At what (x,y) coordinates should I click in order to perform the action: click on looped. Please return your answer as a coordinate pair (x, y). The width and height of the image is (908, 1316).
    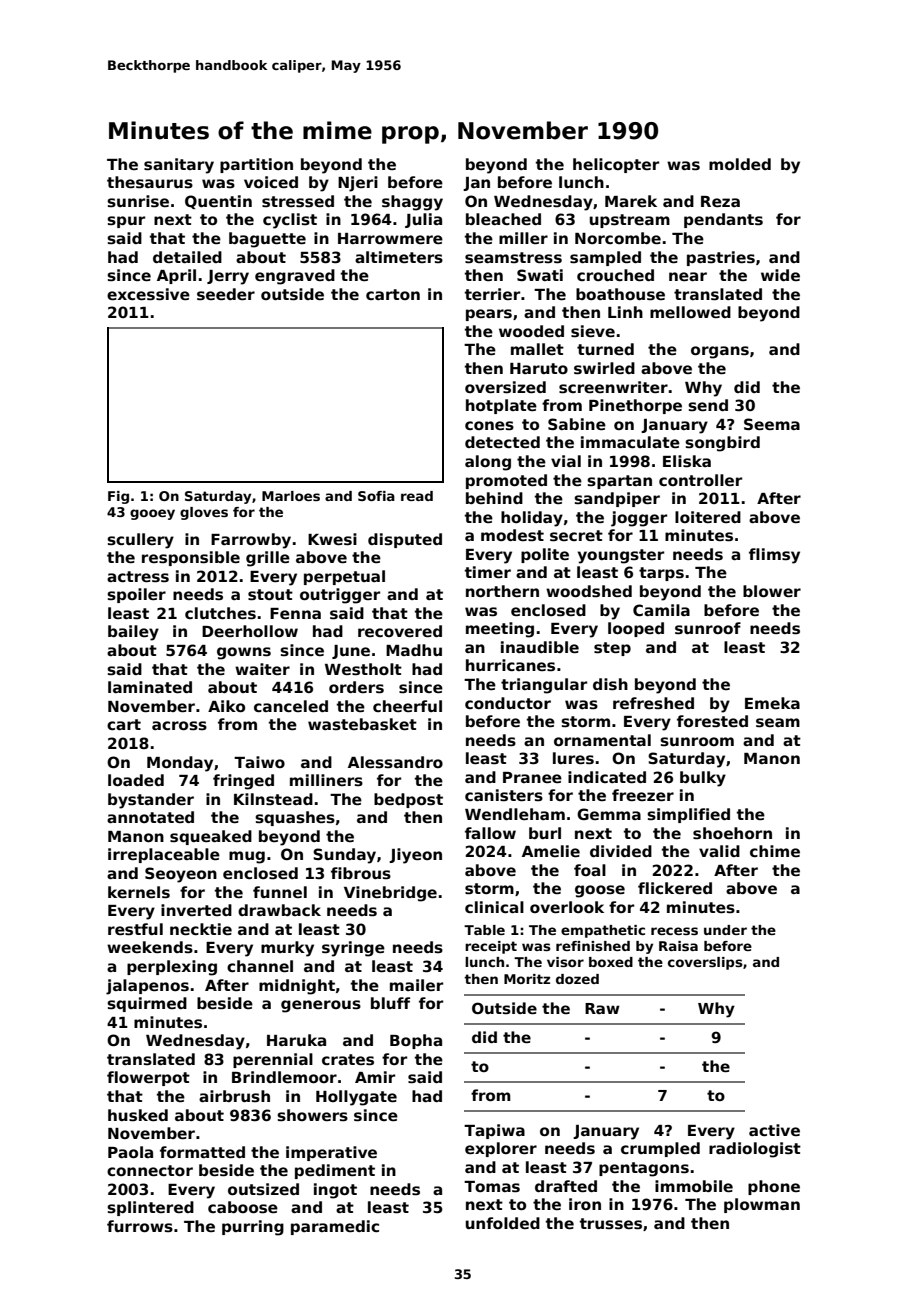
    Looking at the image, I should click on (636, 629).
